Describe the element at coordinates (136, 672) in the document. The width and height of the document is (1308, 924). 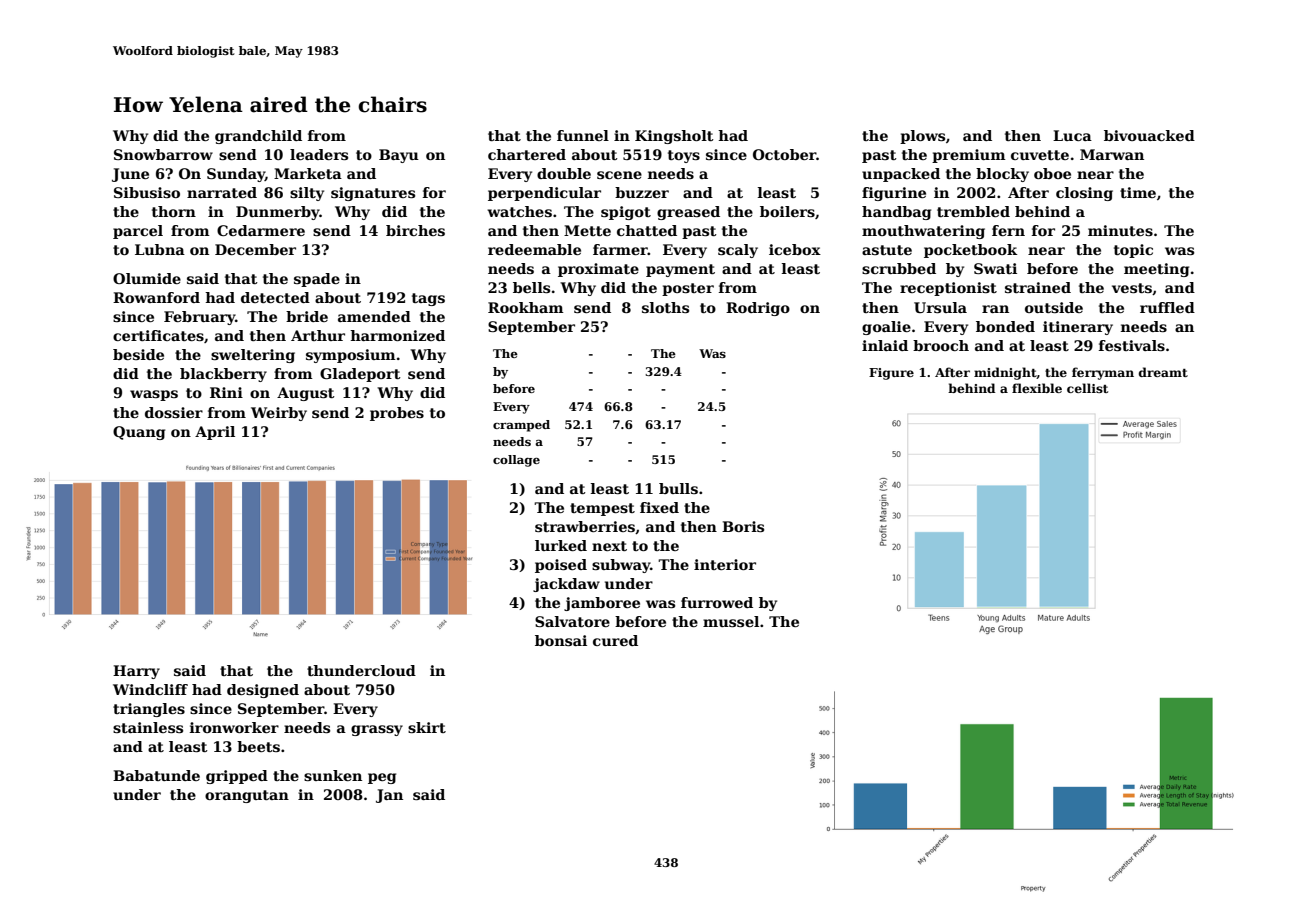
I see `Harry` at that location.
